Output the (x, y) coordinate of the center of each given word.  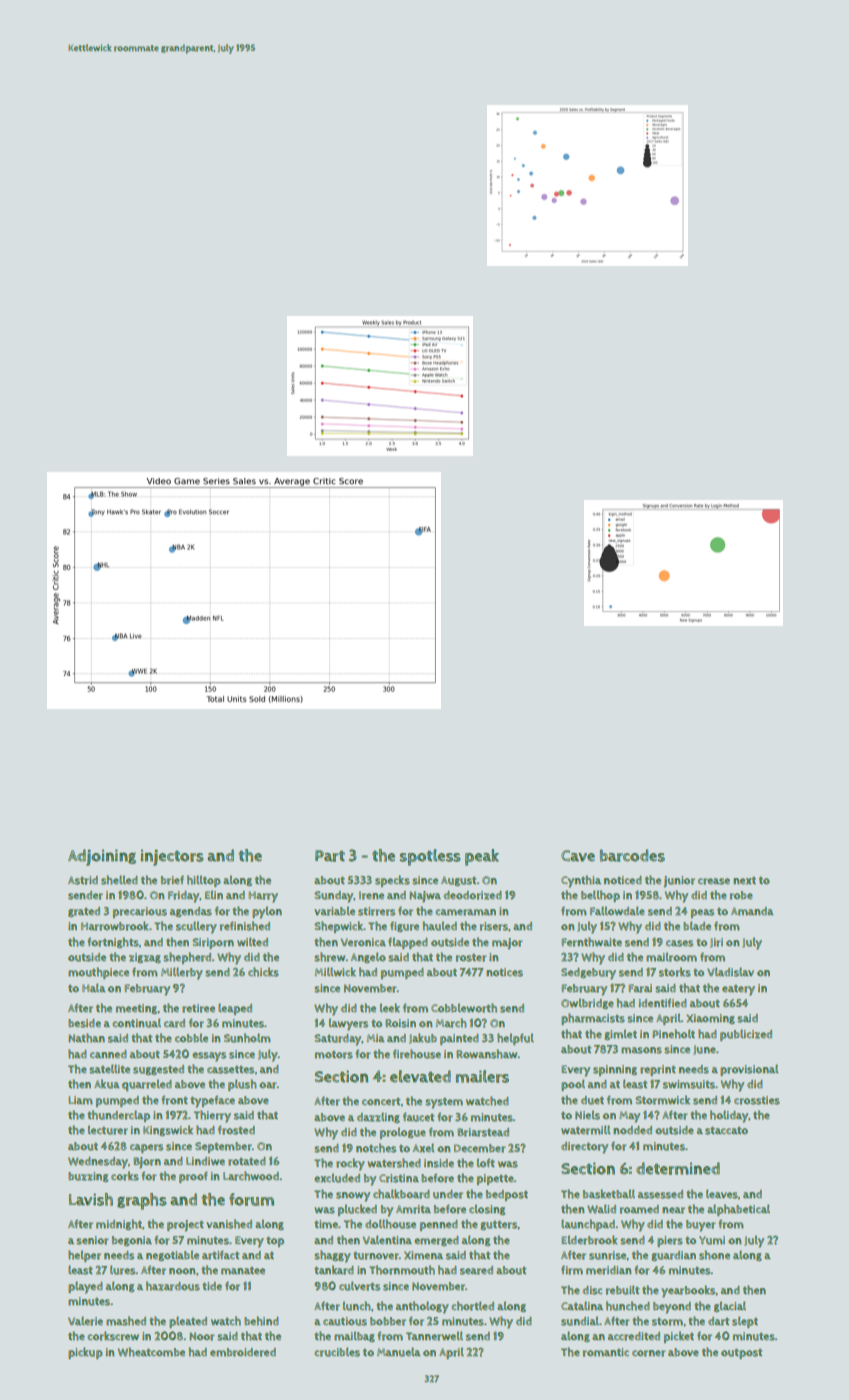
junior (679, 882)
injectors (172, 857)
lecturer (108, 1130)
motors (334, 1055)
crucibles (337, 1352)
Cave (578, 856)
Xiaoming (710, 1019)
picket (679, 1337)
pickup (85, 1353)
